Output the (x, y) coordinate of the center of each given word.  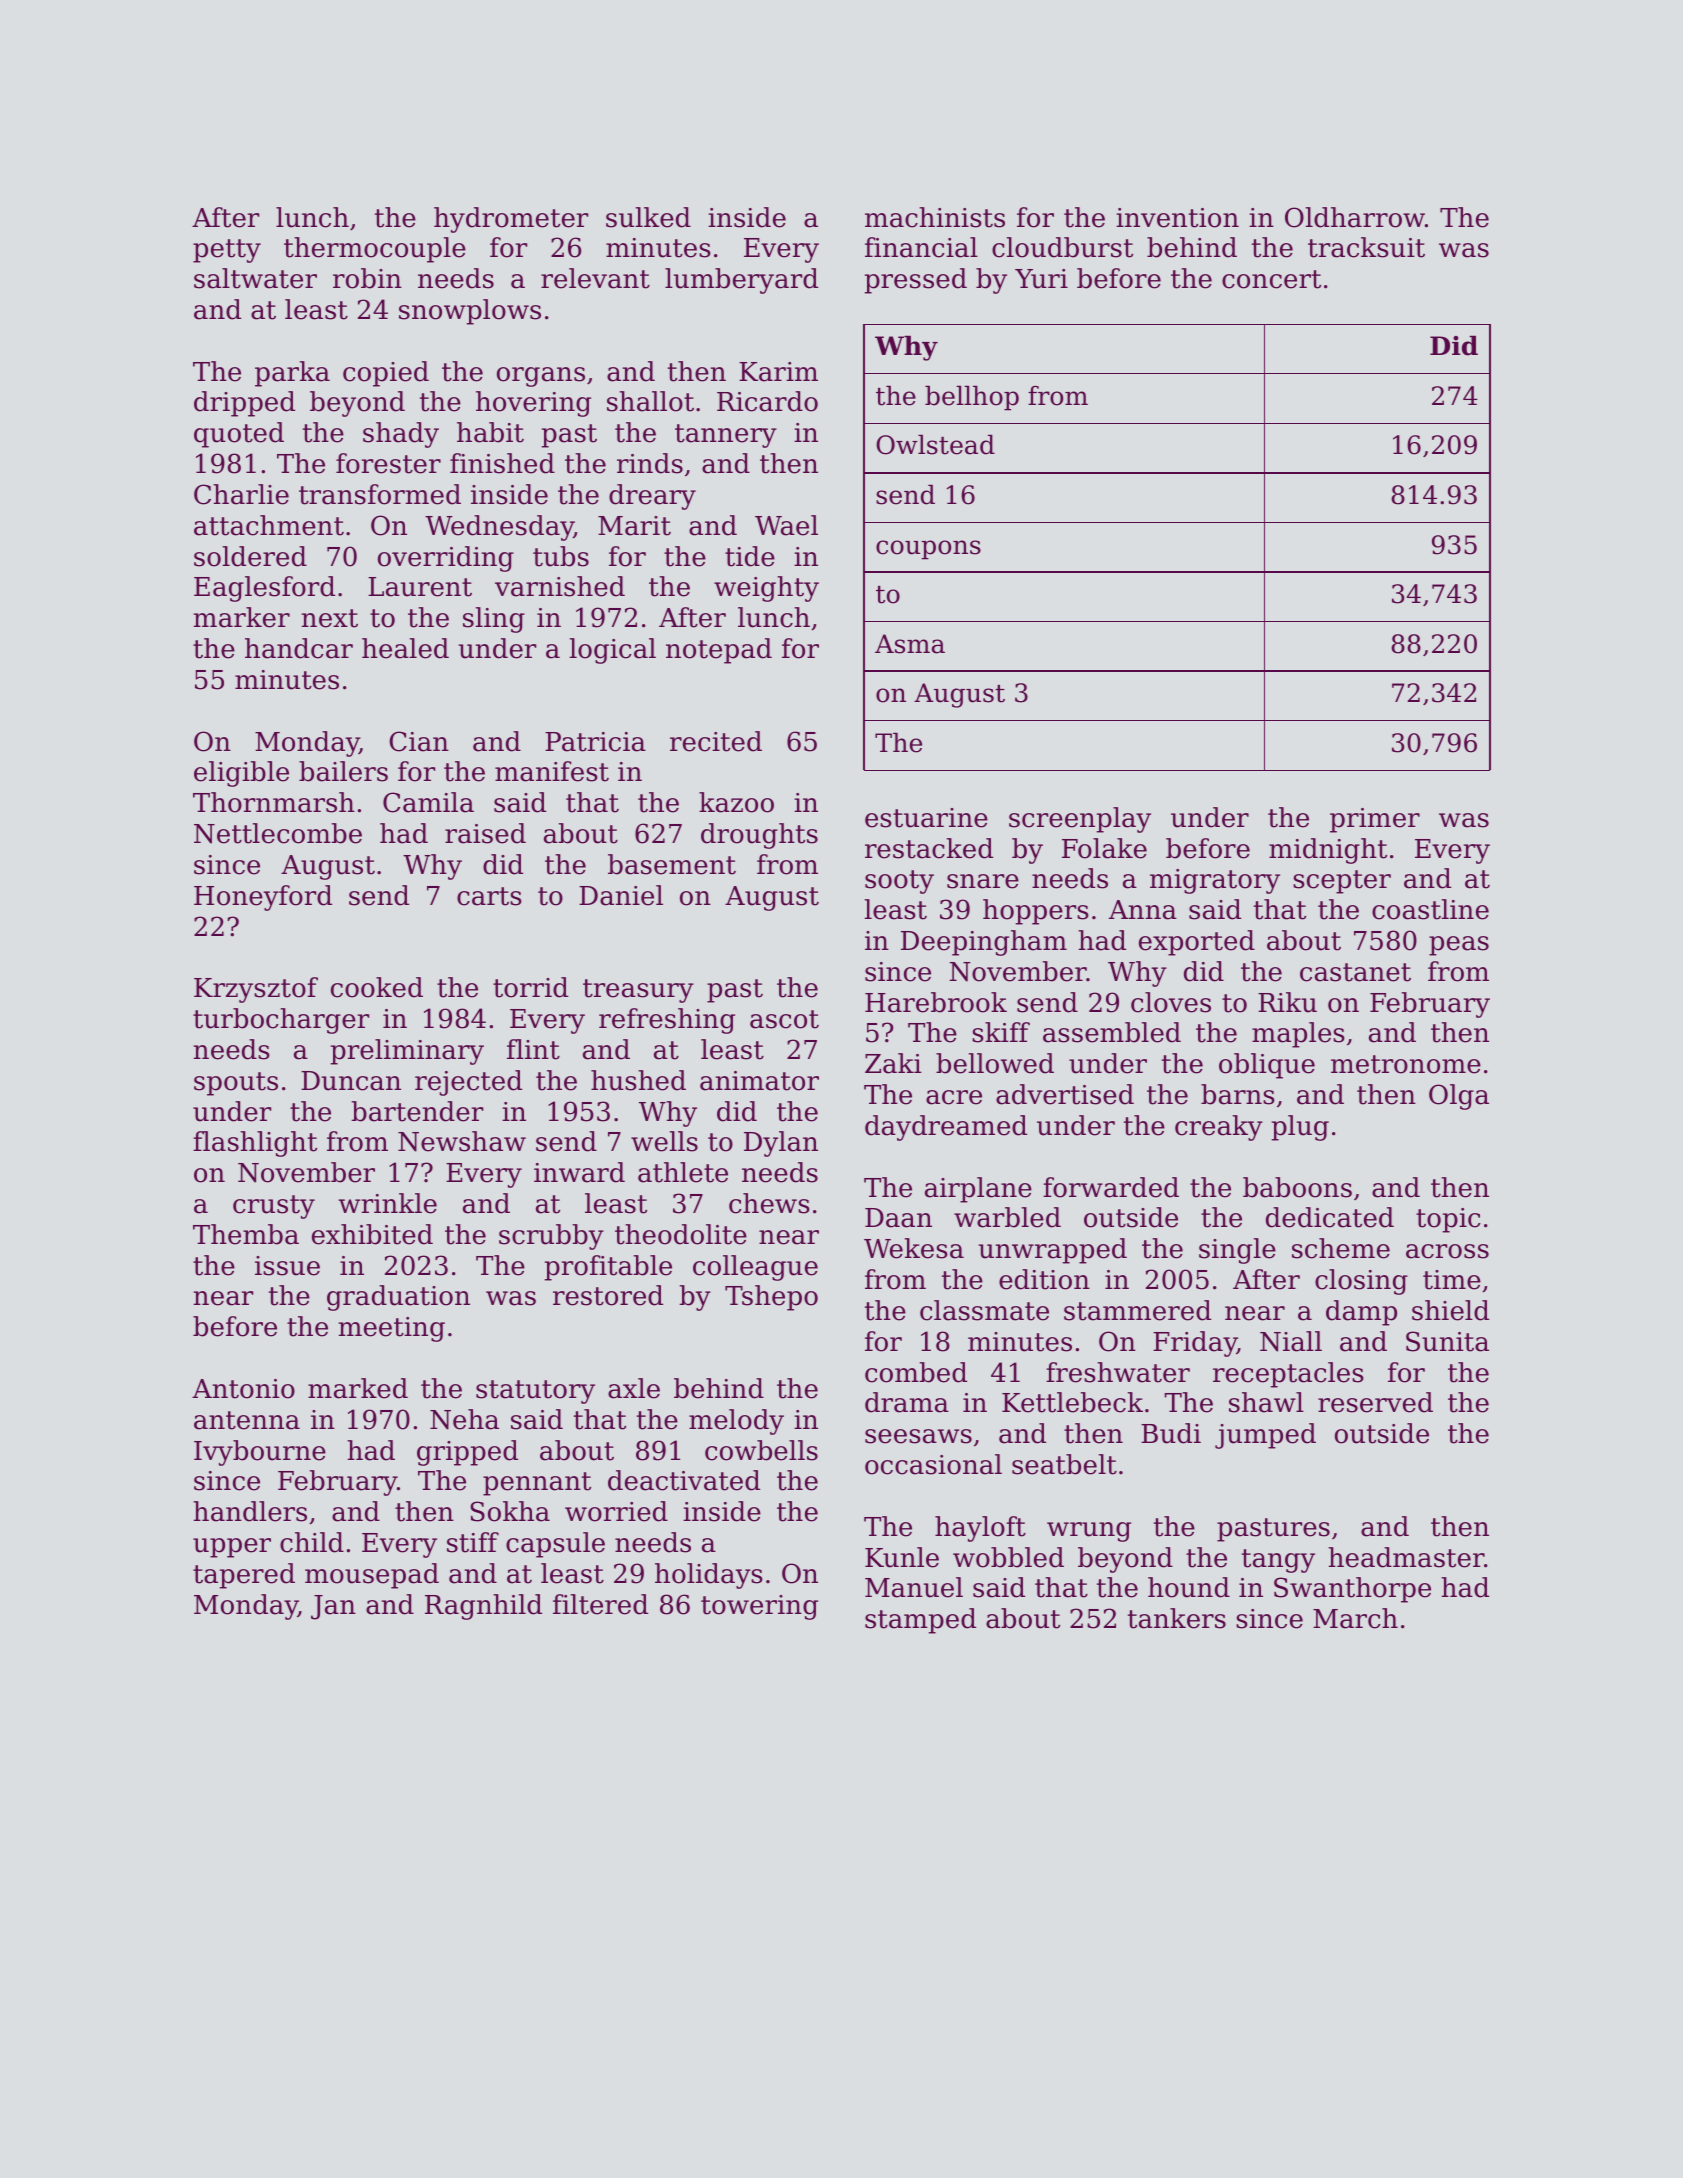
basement (672, 864)
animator (759, 1081)
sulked (648, 217)
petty (227, 251)
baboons (1297, 1187)
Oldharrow (1355, 217)
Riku (1287, 1002)
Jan (333, 1607)
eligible (241, 774)
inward (579, 1172)
